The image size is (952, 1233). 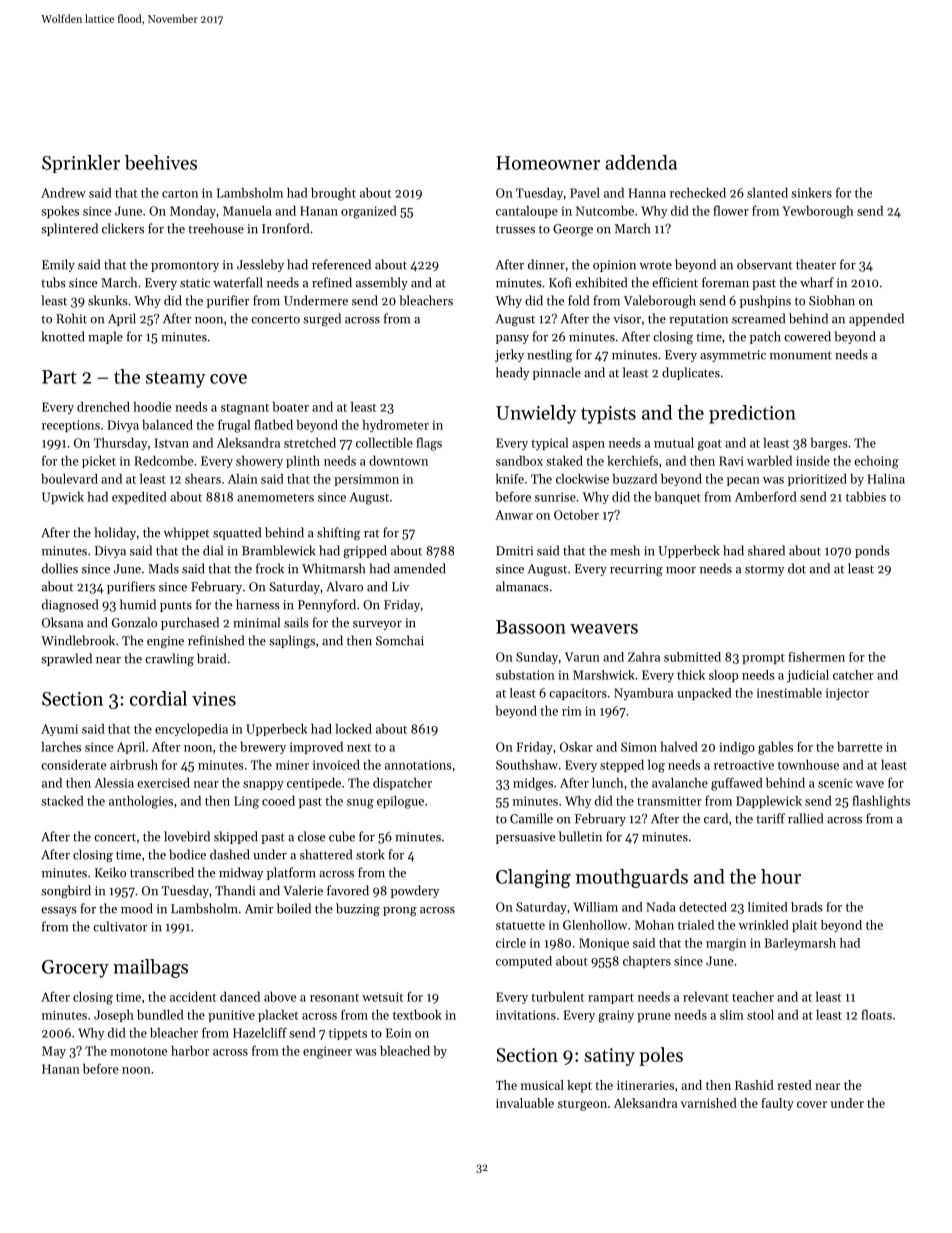 What do you see at coordinates (557, 373) in the screenshot?
I see `pinnacle` at bounding box center [557, 373].
